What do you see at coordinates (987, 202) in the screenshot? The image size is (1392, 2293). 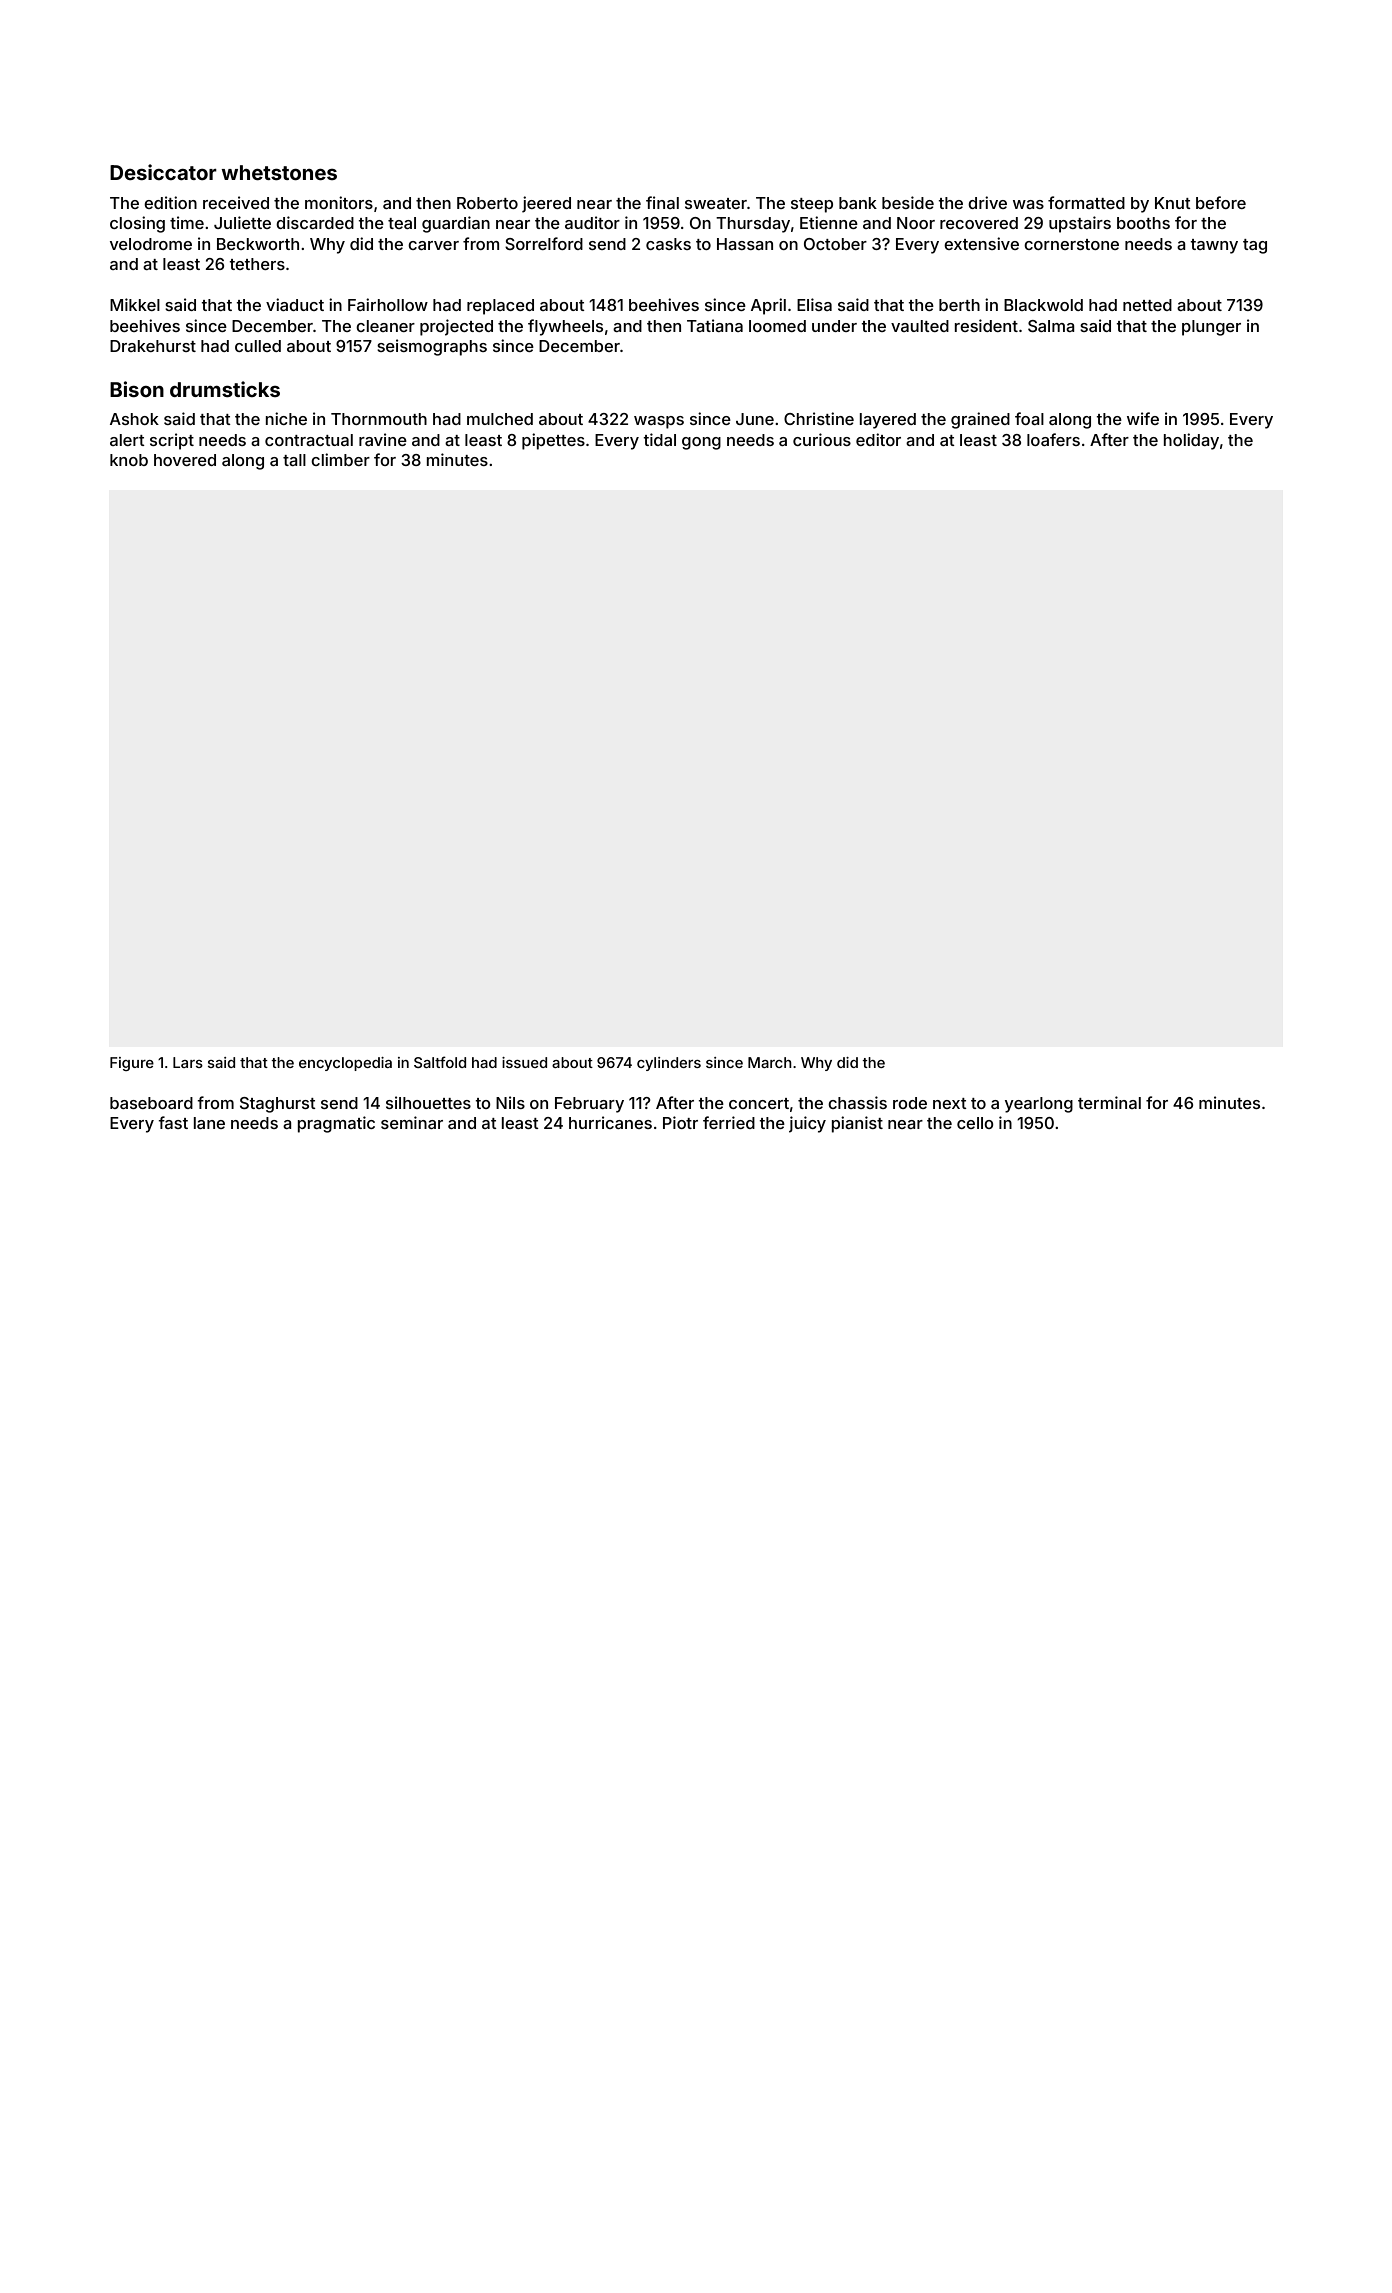 I see `drive` at bounding box center [987, 202].
